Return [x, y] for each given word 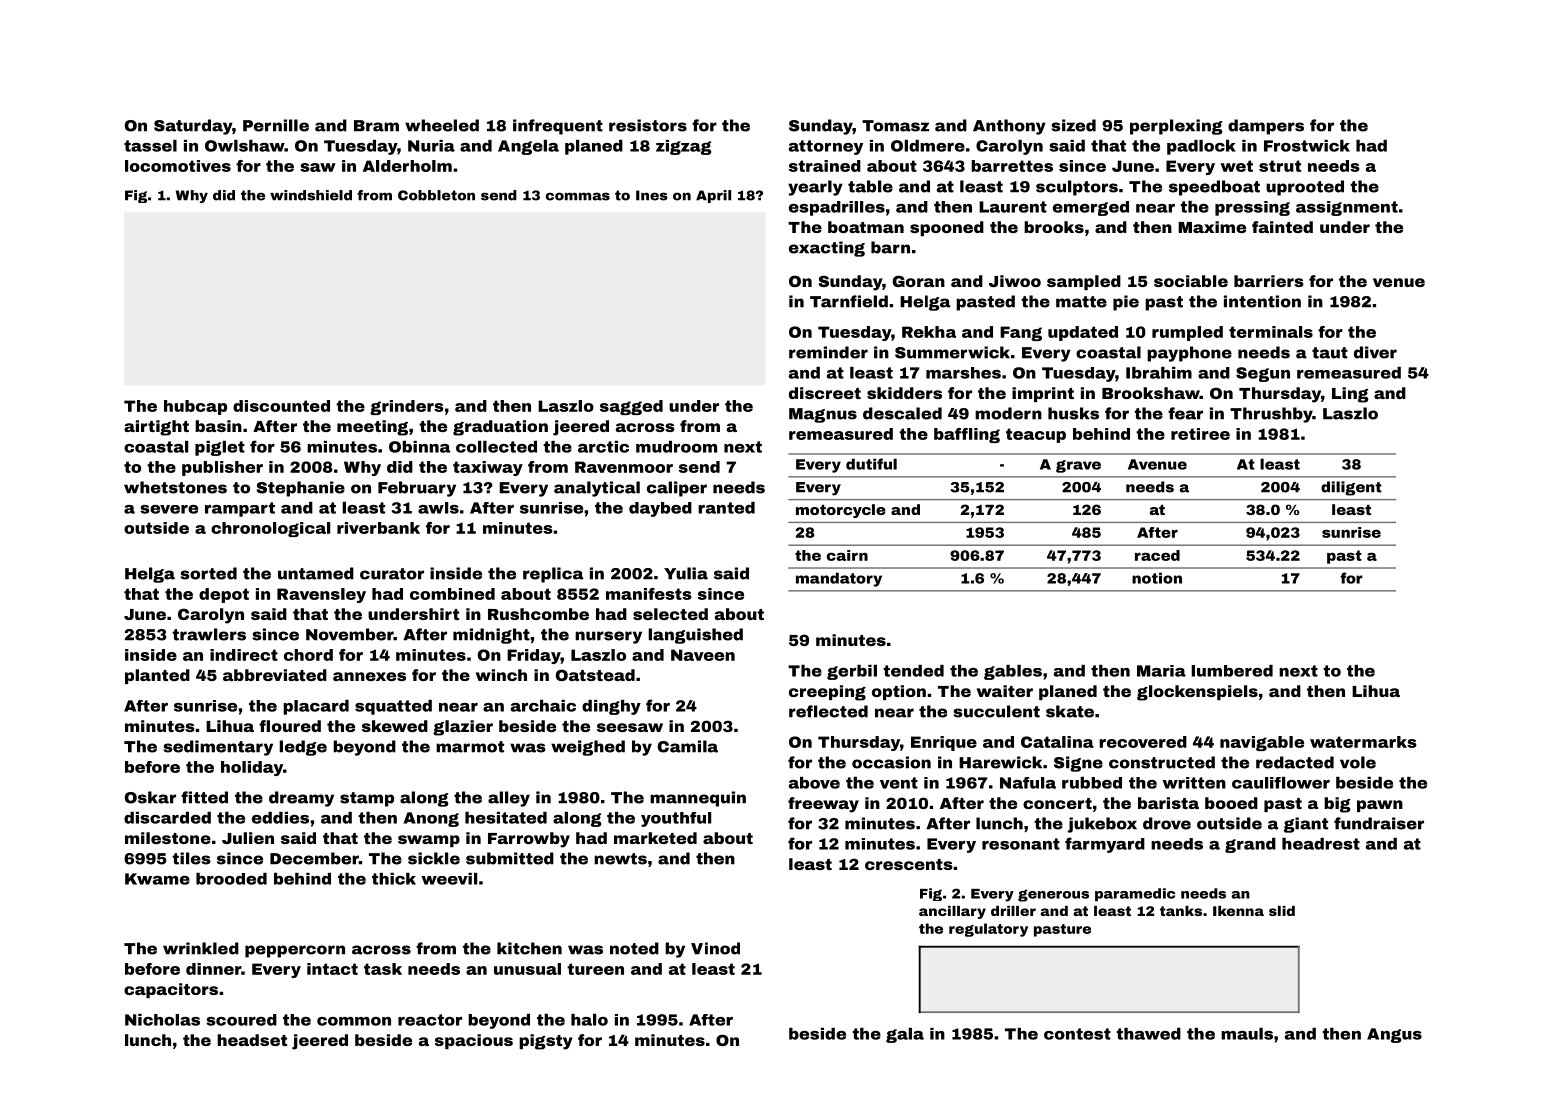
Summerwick [952, 352]
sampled [1084, 282]
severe [169, 509]
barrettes [1012, 166]
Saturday [193, 127]
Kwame [157, 879]
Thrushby [1271, 415]
